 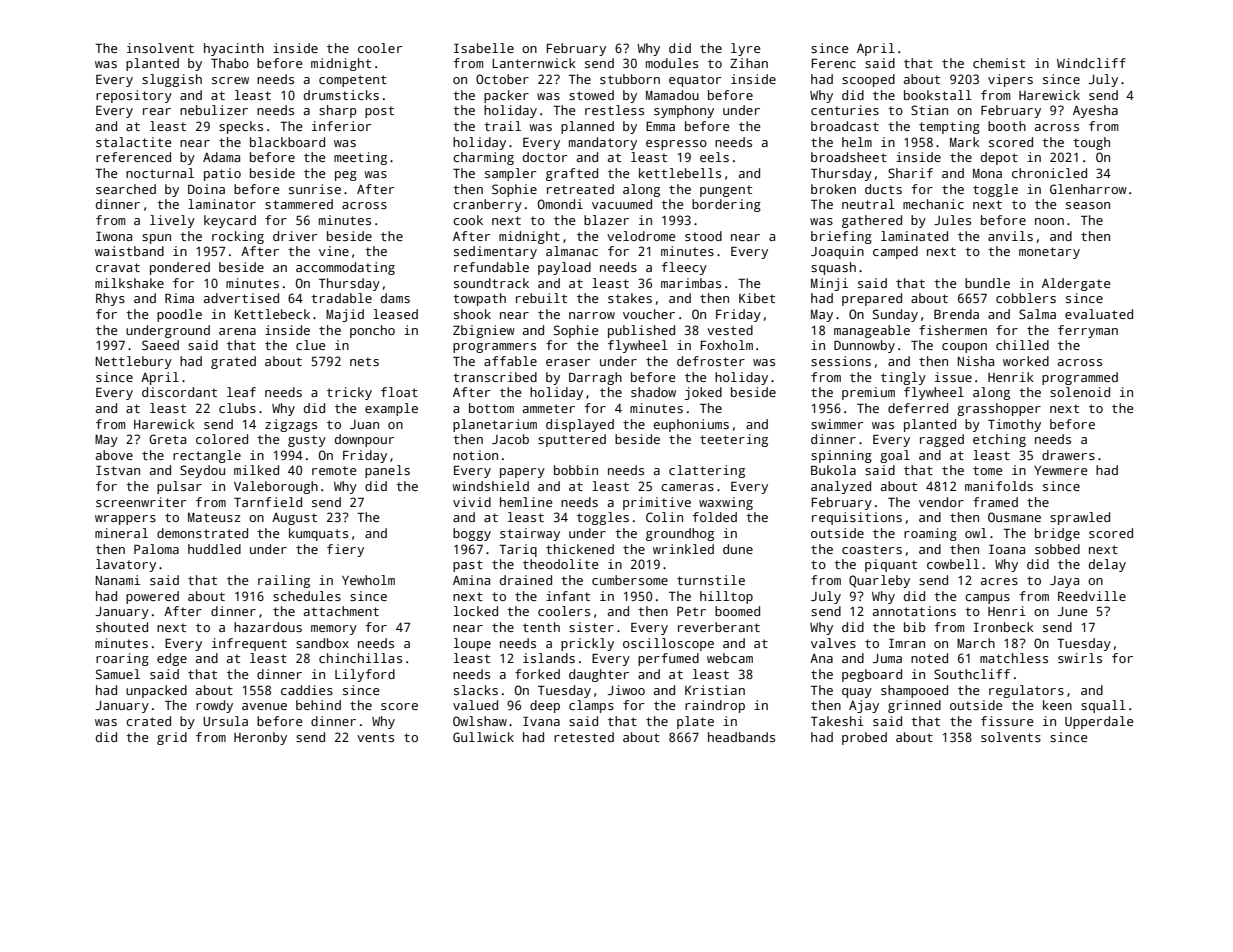 I want to click on competent, so click(x=353, y=81).
